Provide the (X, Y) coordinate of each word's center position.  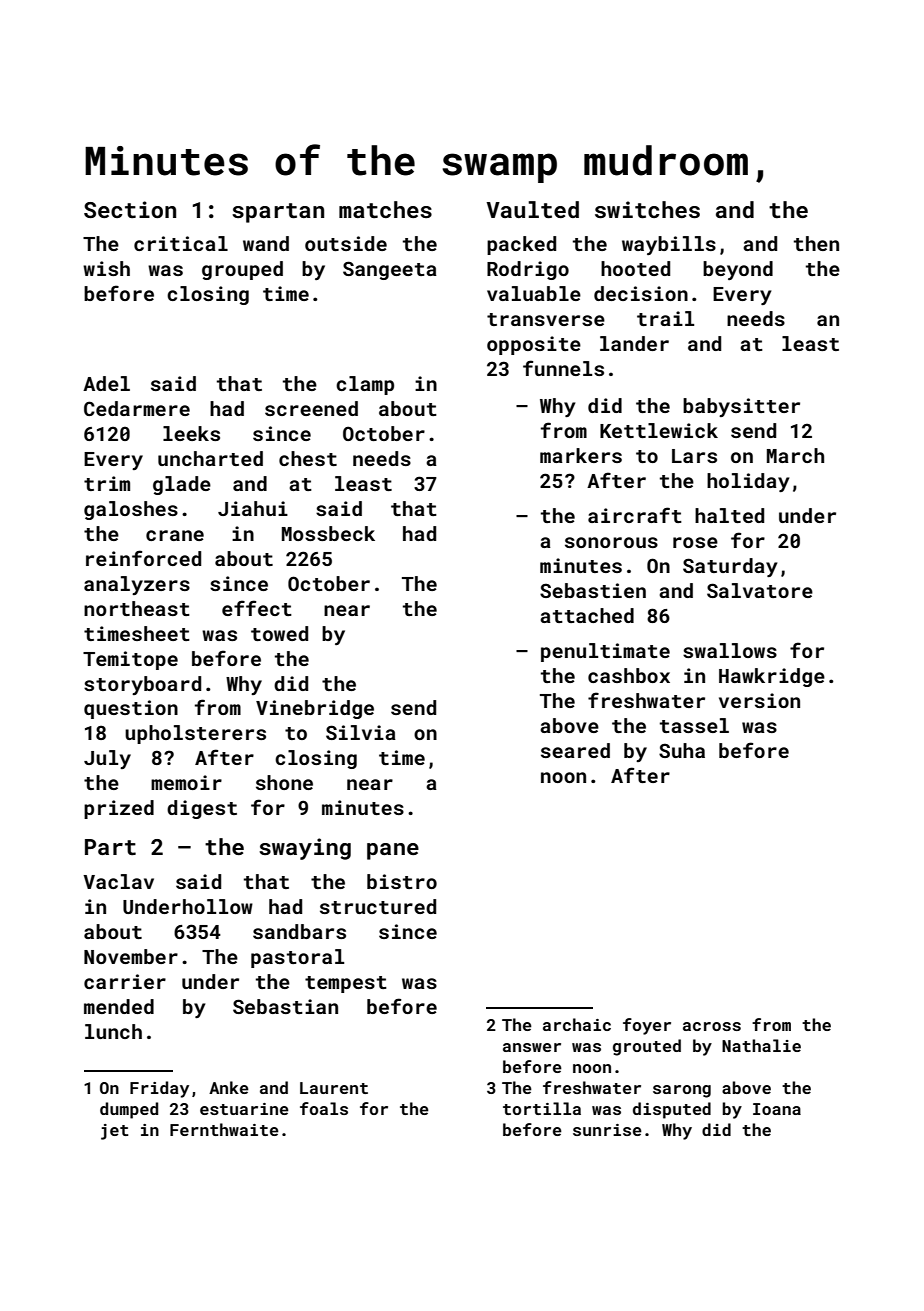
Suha (682, 750)
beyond (738, 270)
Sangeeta (390, 270)
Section (130, 209)
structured (378, 906)
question (131, 709)
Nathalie (761, 1045)
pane (393, 851)
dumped (129, 1110)
